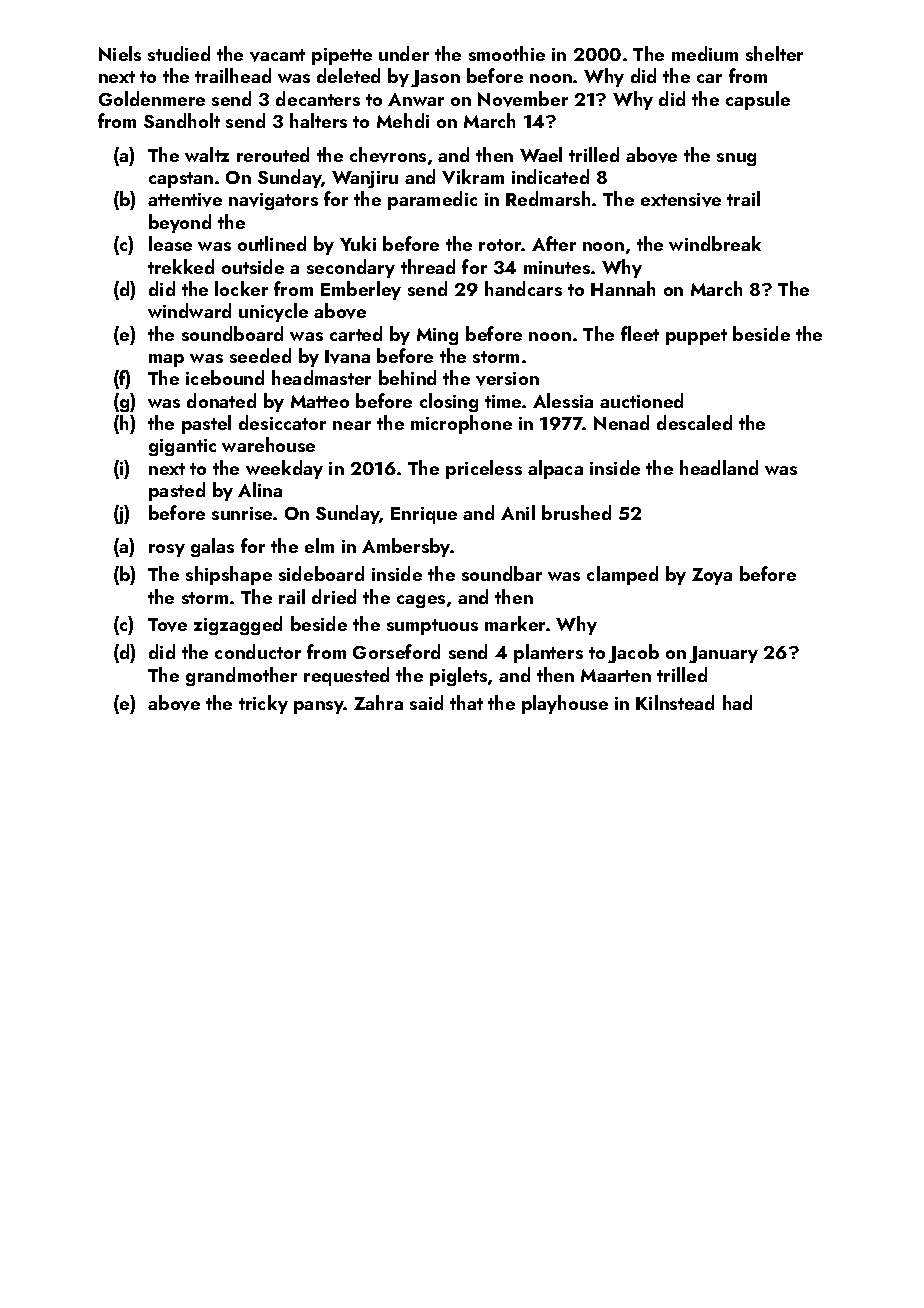 This screenshot has height=1308, width=924. What do you see at coordinates (263, 704) in the screenshot?
I see `tricky` at bounding box center [263, 704].
